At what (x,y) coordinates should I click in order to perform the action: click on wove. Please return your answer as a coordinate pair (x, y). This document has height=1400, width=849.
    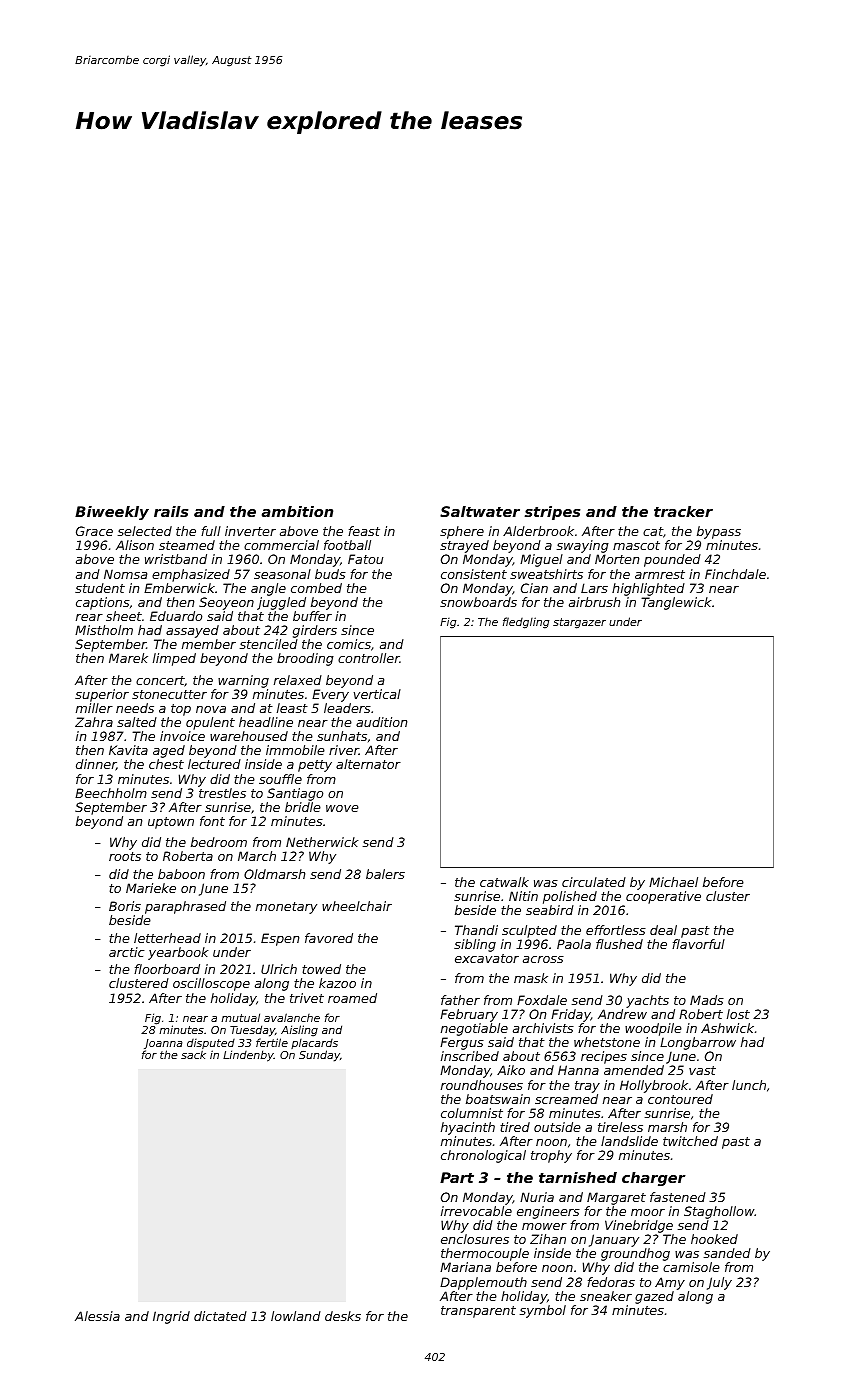
    Looking at the image, I should click on (342, 808).
